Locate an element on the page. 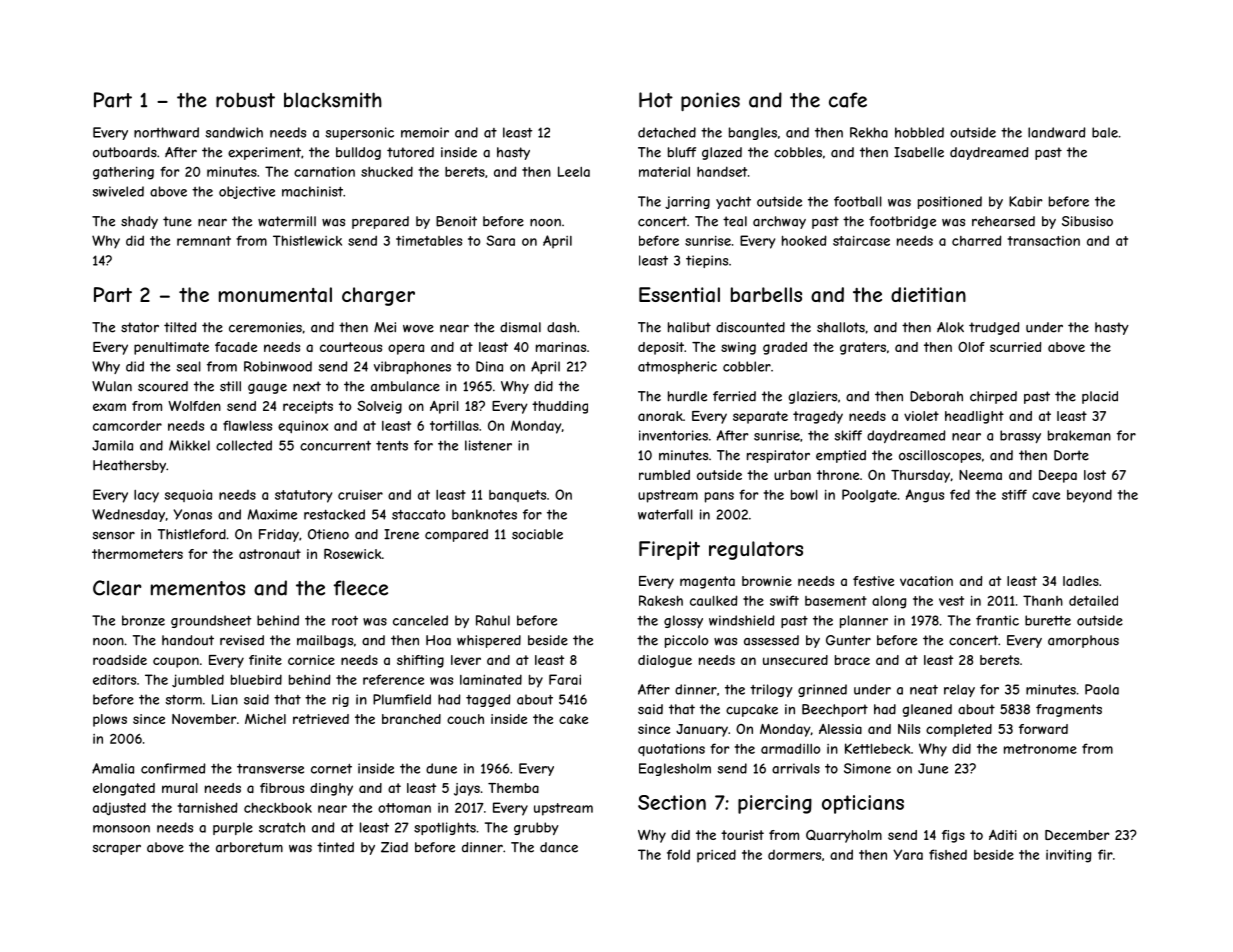 The image size is (1233, 952). regulators is located at coordinates (756, 550).
